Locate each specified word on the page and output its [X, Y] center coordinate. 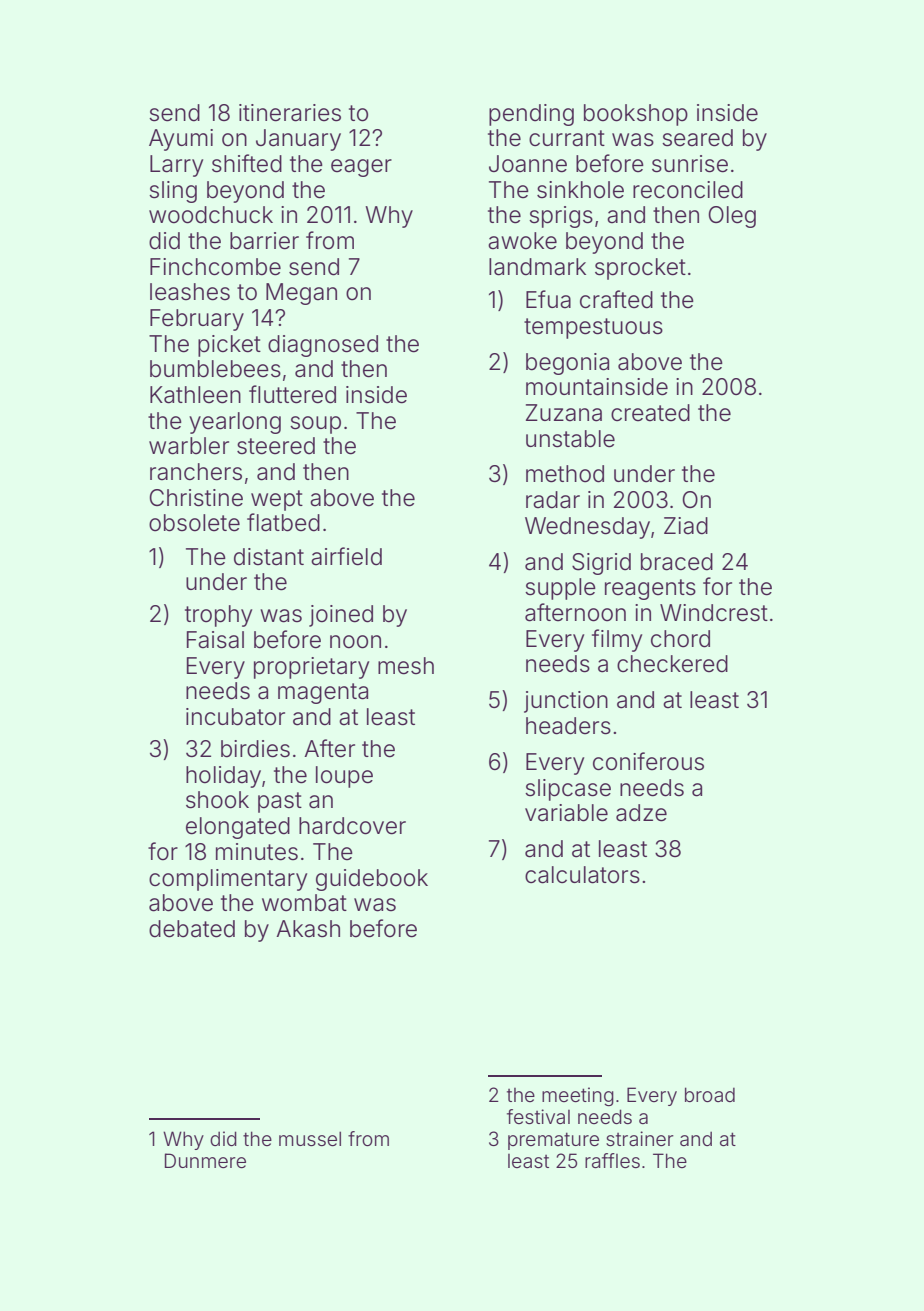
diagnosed [323, 346]
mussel [310, 1138]
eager [361, 168]
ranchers [196, 472]
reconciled [688, 190]
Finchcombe [215, 267]
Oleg [732, 217]
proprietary [311, 668]
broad [710, 1094]
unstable [570, 439]
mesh [406, 666]
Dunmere [205, 1160]
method [565, 474]
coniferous [648, 761]
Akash [308, 929]
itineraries [290, 113]
